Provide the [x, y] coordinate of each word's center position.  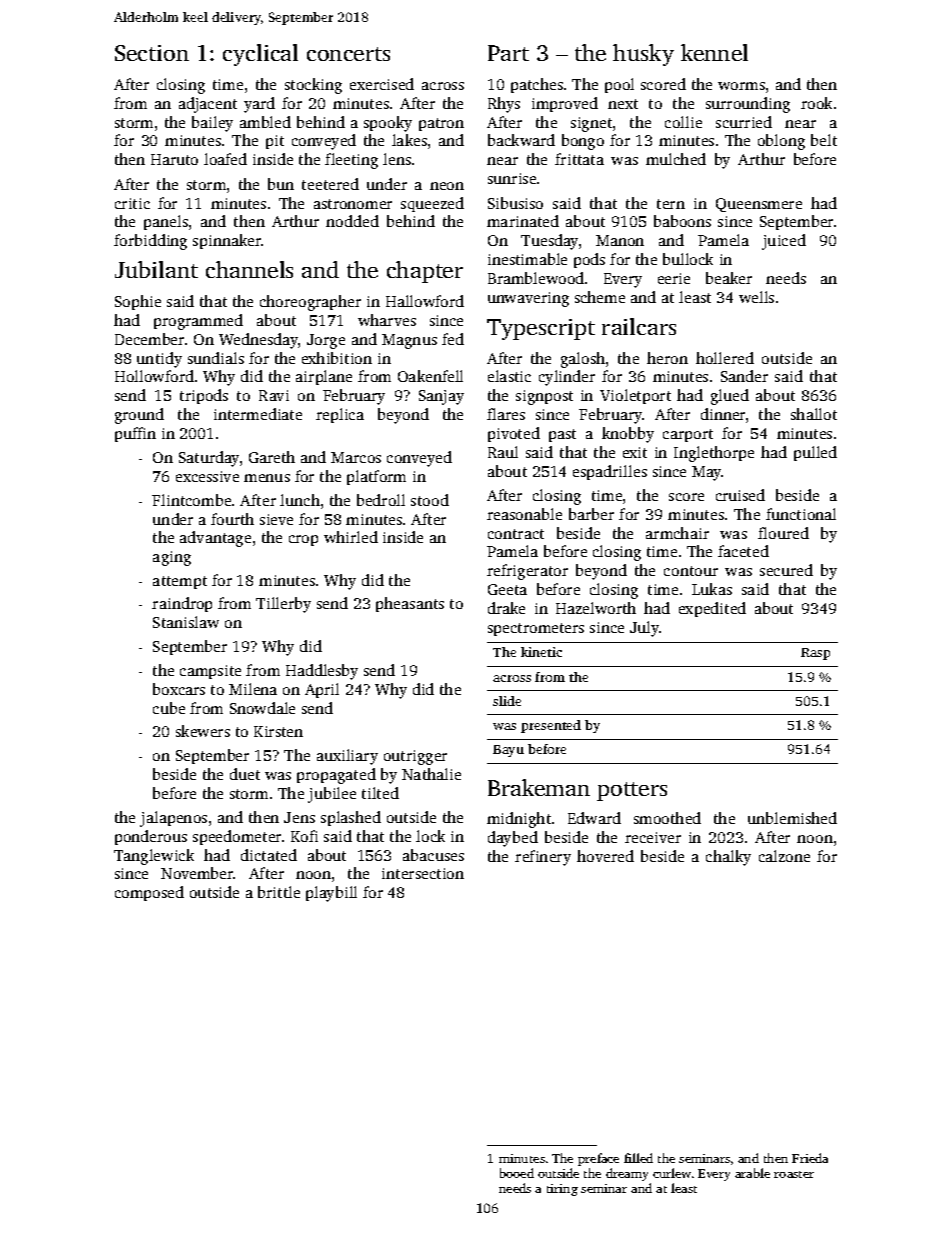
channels [249, 269]
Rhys [504, 105]
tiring [562, 1190]
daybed [513, 839]
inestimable [527, 259]
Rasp [815, 654]
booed [517, 1173]
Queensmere [759, 205]
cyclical [260, 55]
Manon [620, 240]
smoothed [667, 818]
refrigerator [527, 572]
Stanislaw [186, 622]
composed [149, 893]
